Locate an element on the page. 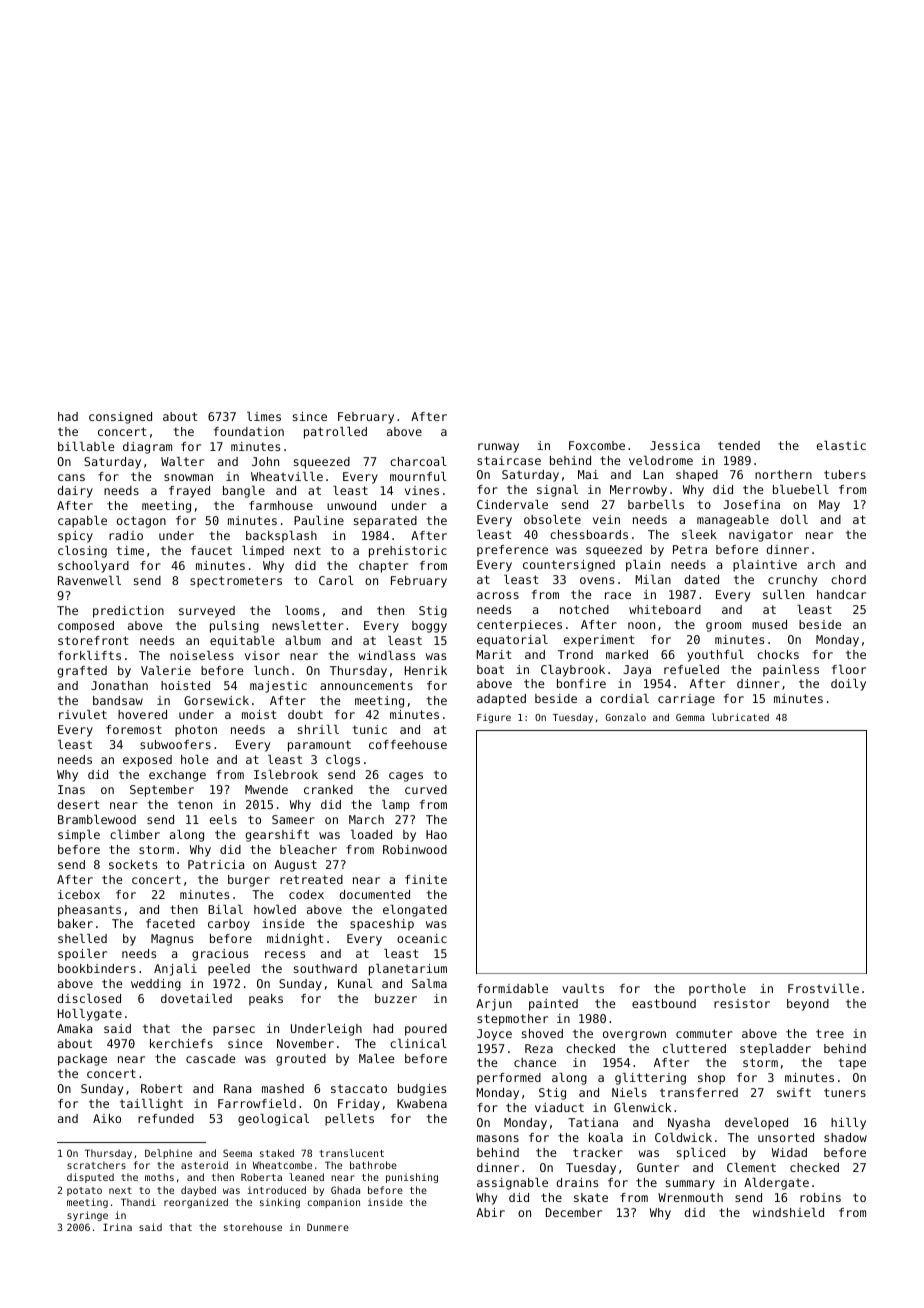 The height and width of the page is (1308, 924). Trond is located at coordinates (575, 654).
